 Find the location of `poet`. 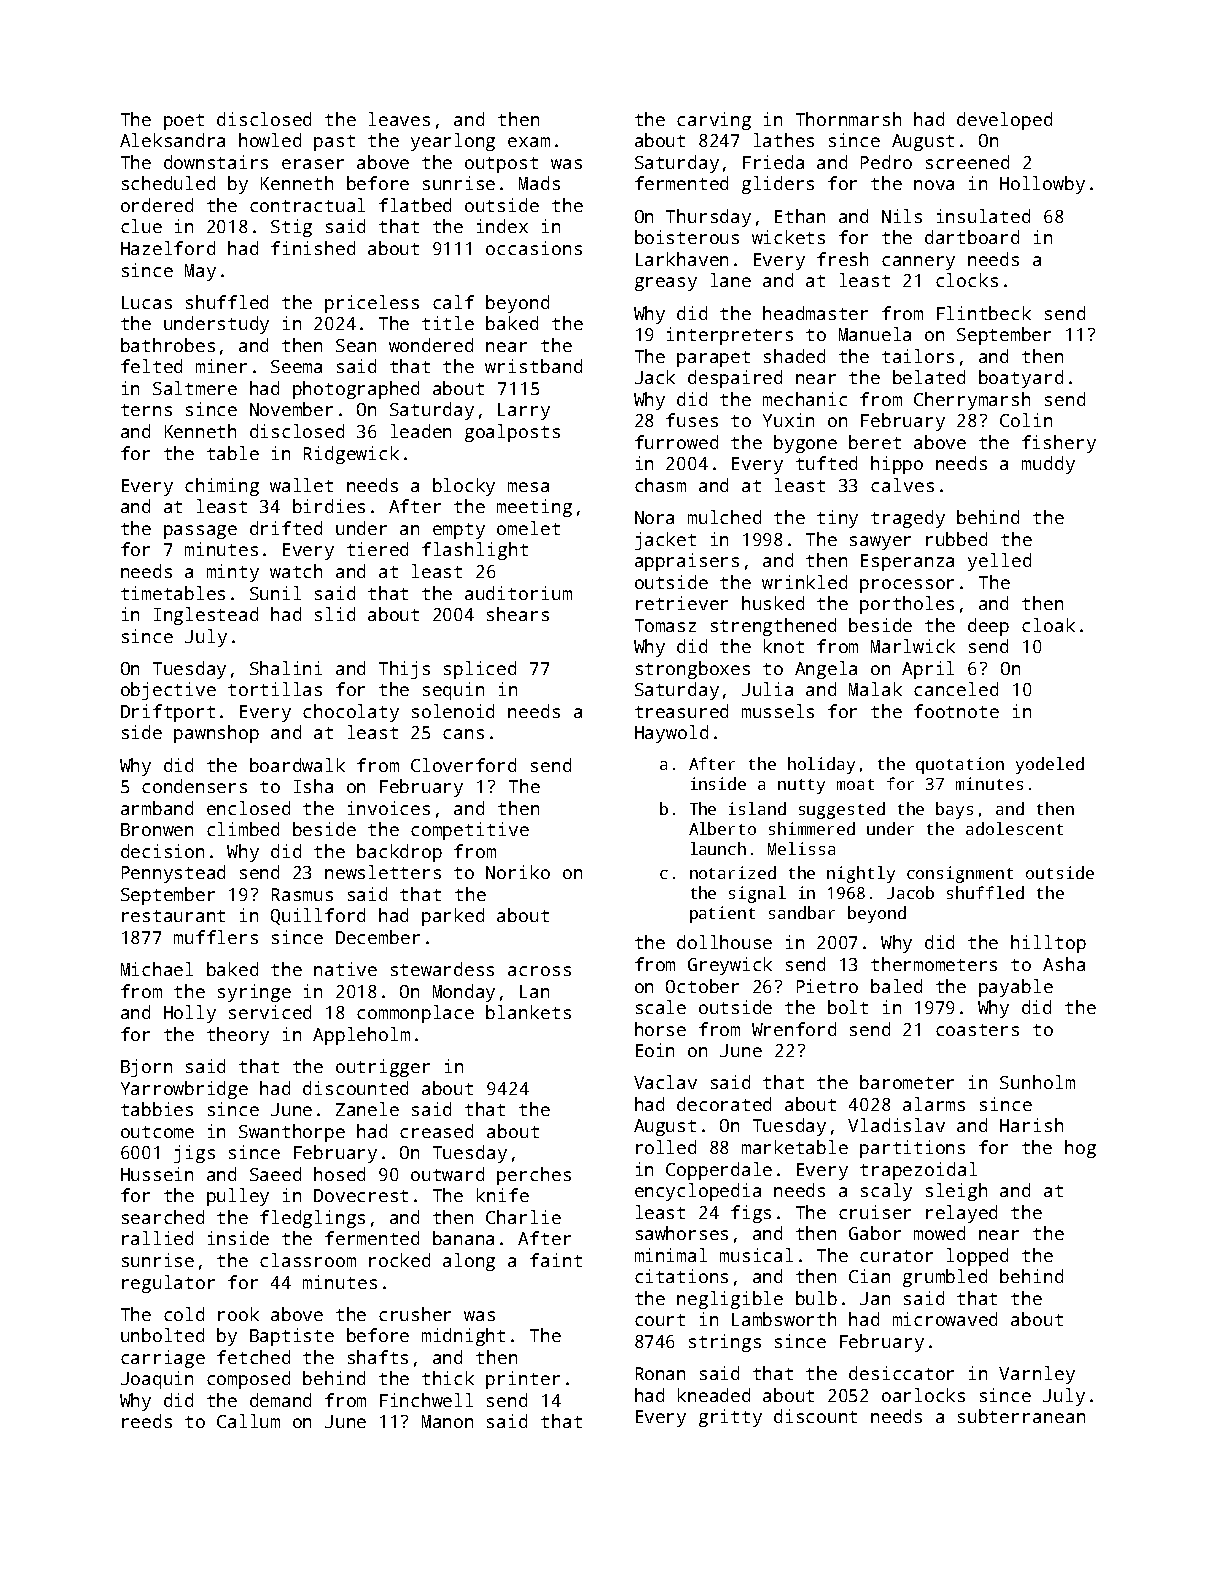

poet is located at coordinates (184, 122).
